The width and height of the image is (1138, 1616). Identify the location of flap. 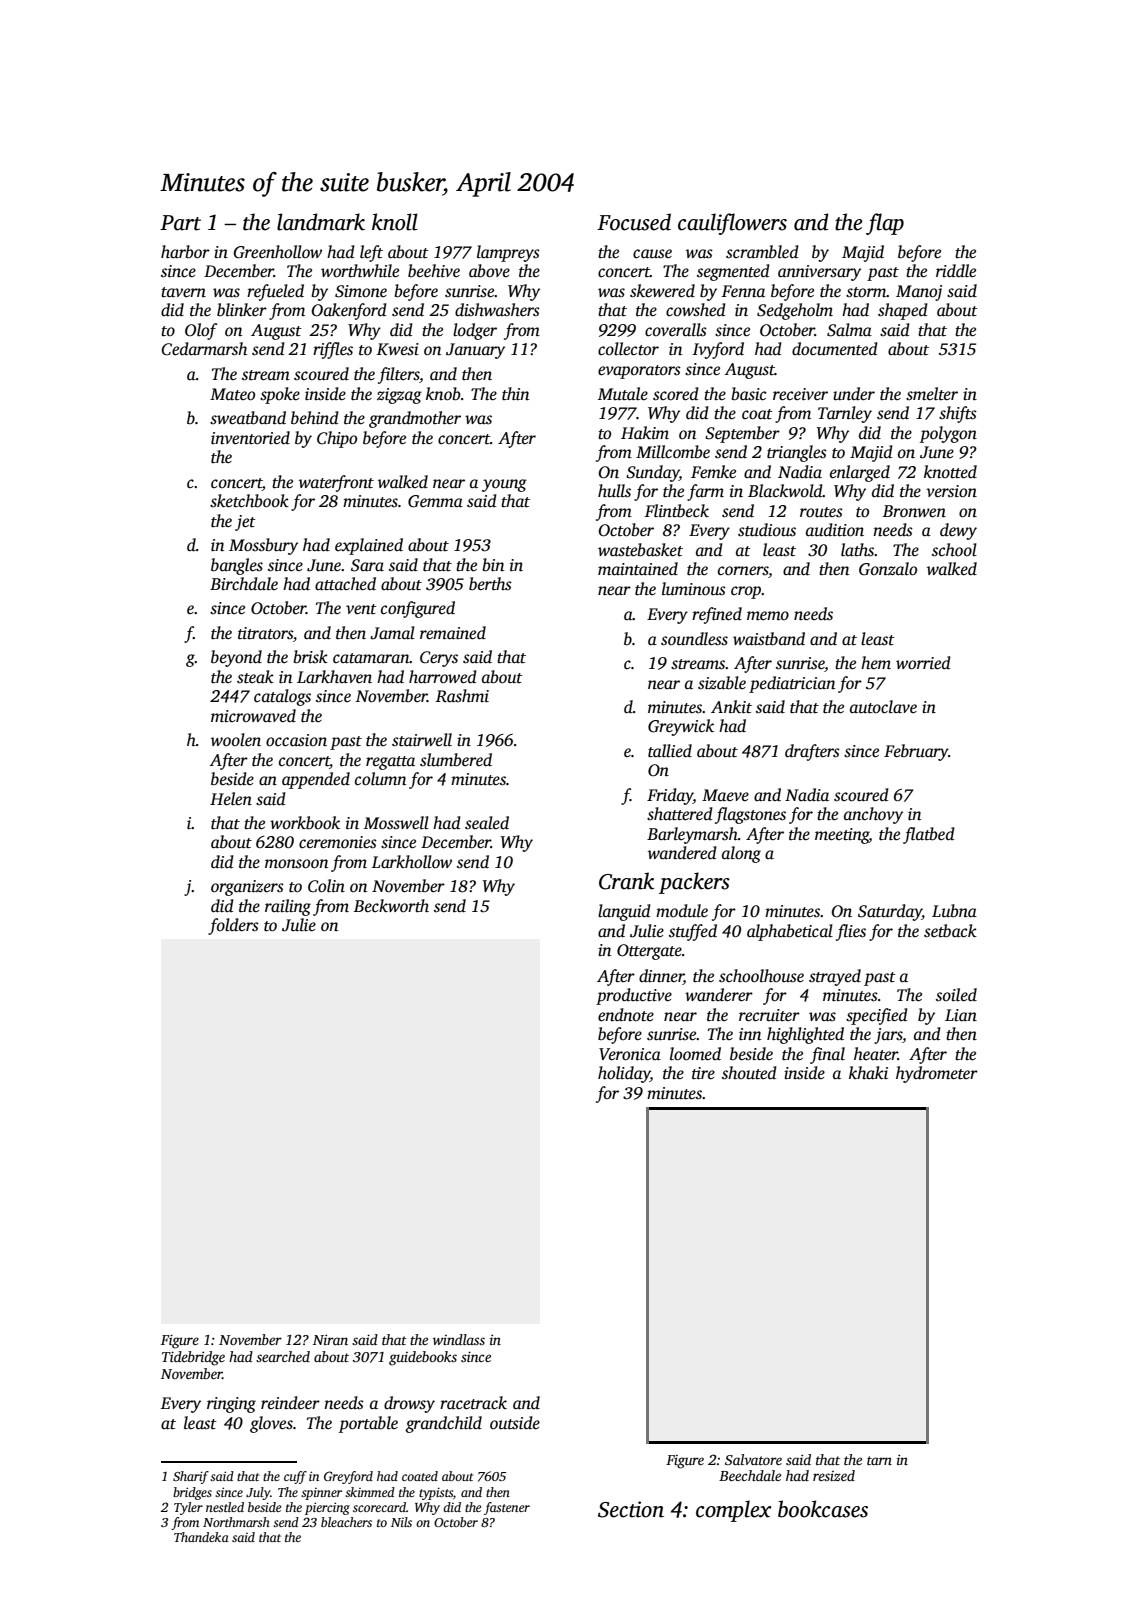
(885, 224).
